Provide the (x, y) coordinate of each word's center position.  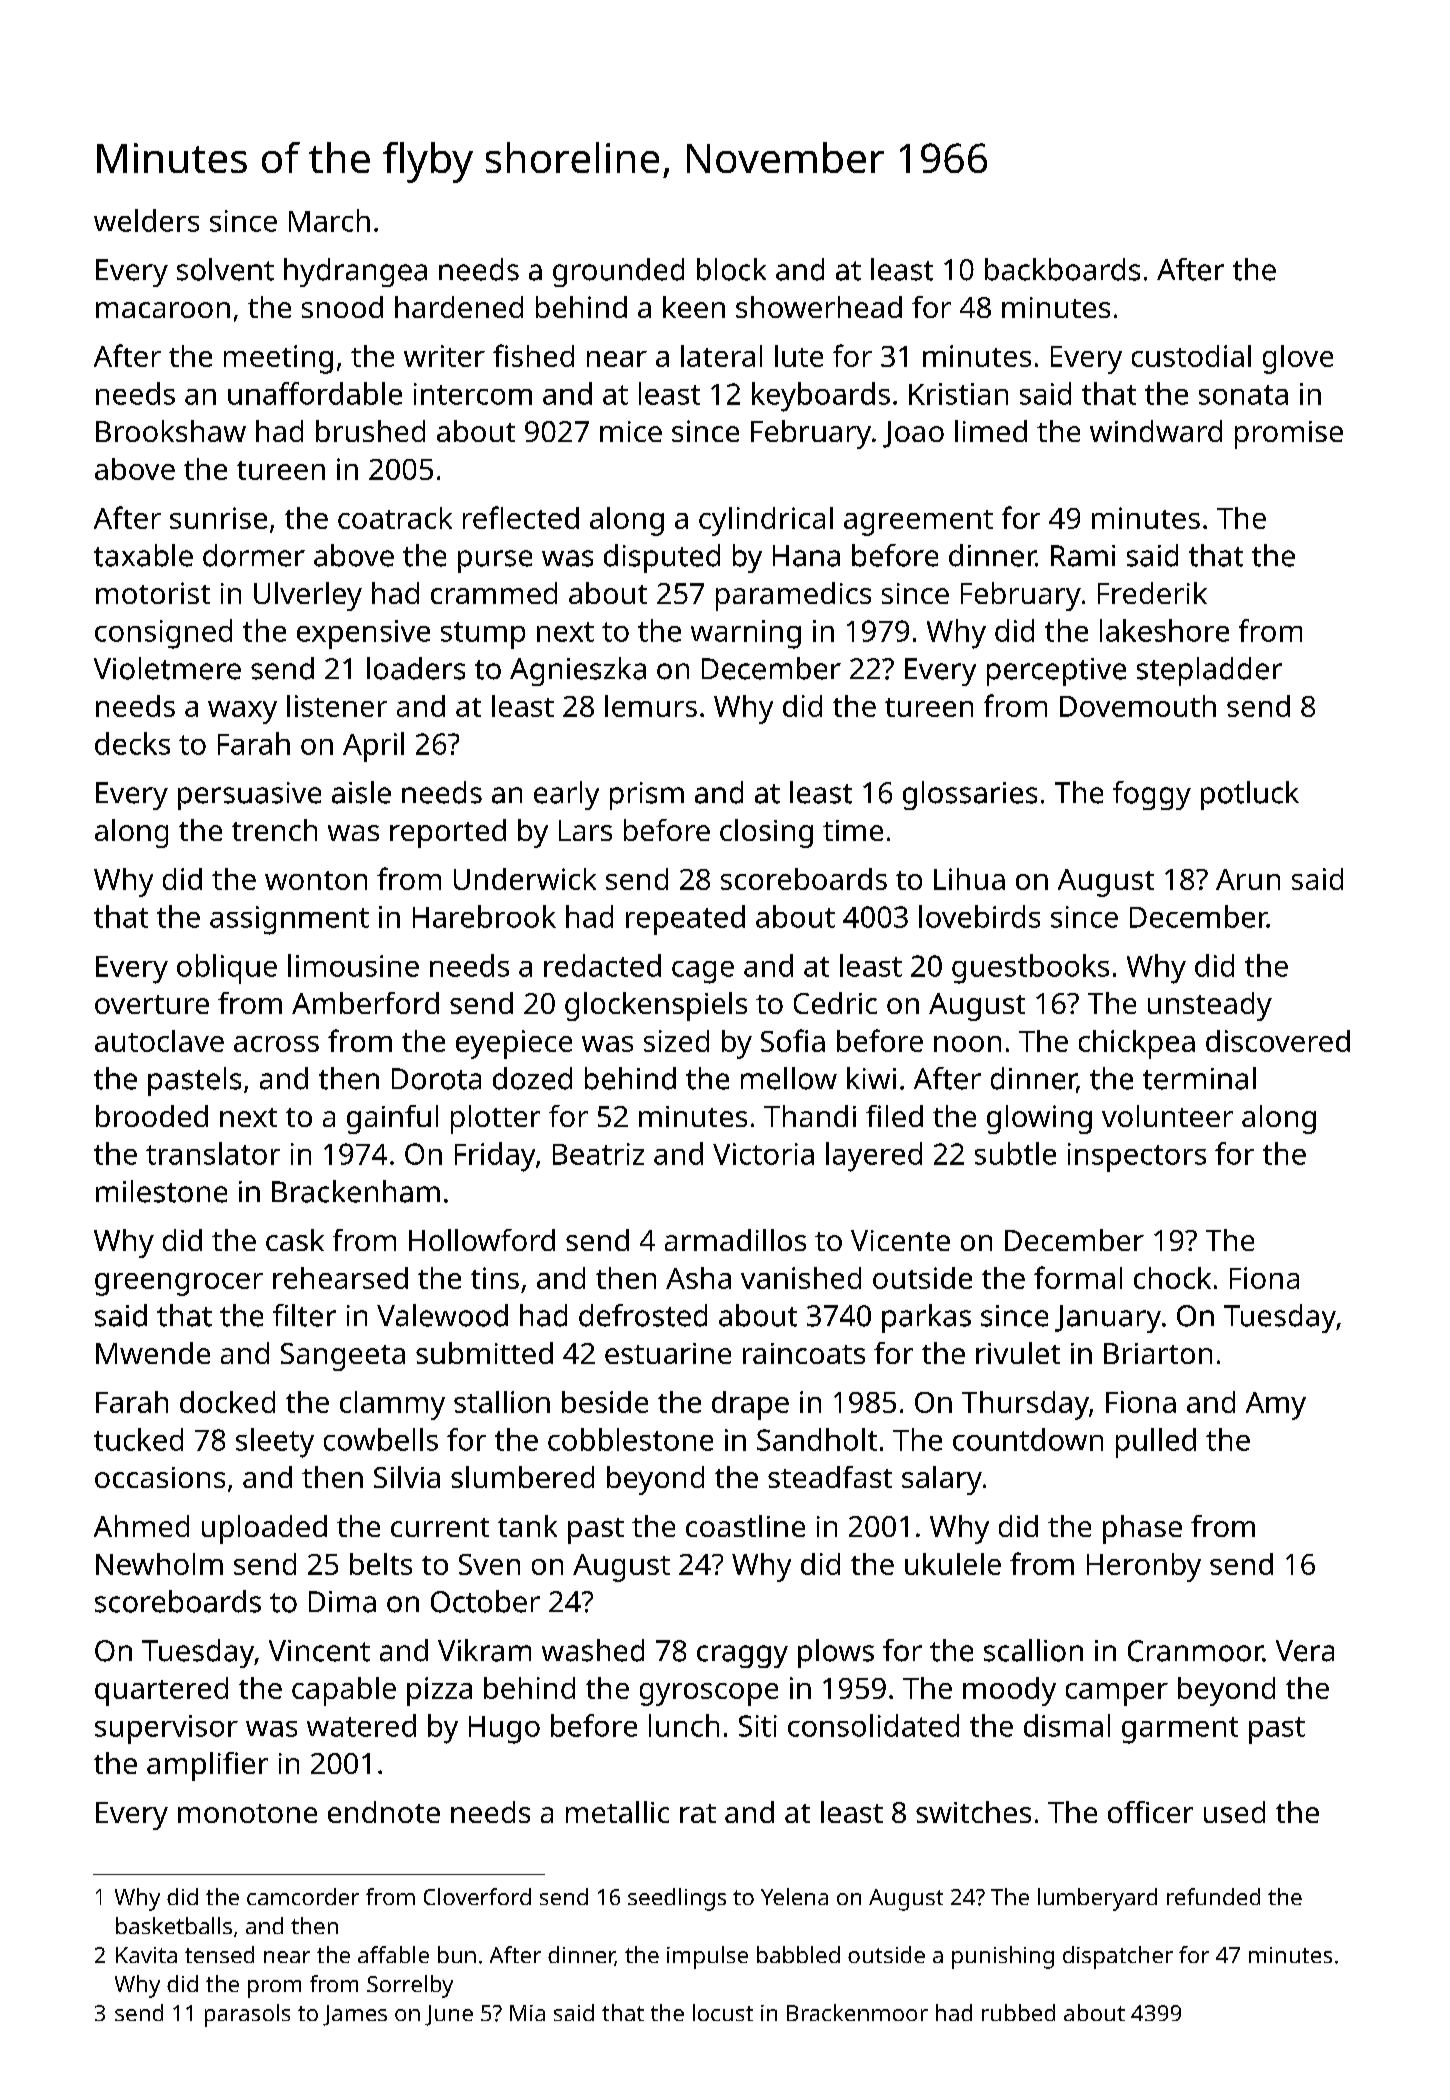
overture (152, 1004)
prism (647, 796)
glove (1298, 359)
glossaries (970, 795)
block (731, 269)
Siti (758, 1726)
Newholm (159, 1564)
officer (1150, 1812)
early (566, 795)
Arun (1248, 879)
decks (132, 743)
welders (146, 220)
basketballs (174, 1925)
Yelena (794, 1896)
